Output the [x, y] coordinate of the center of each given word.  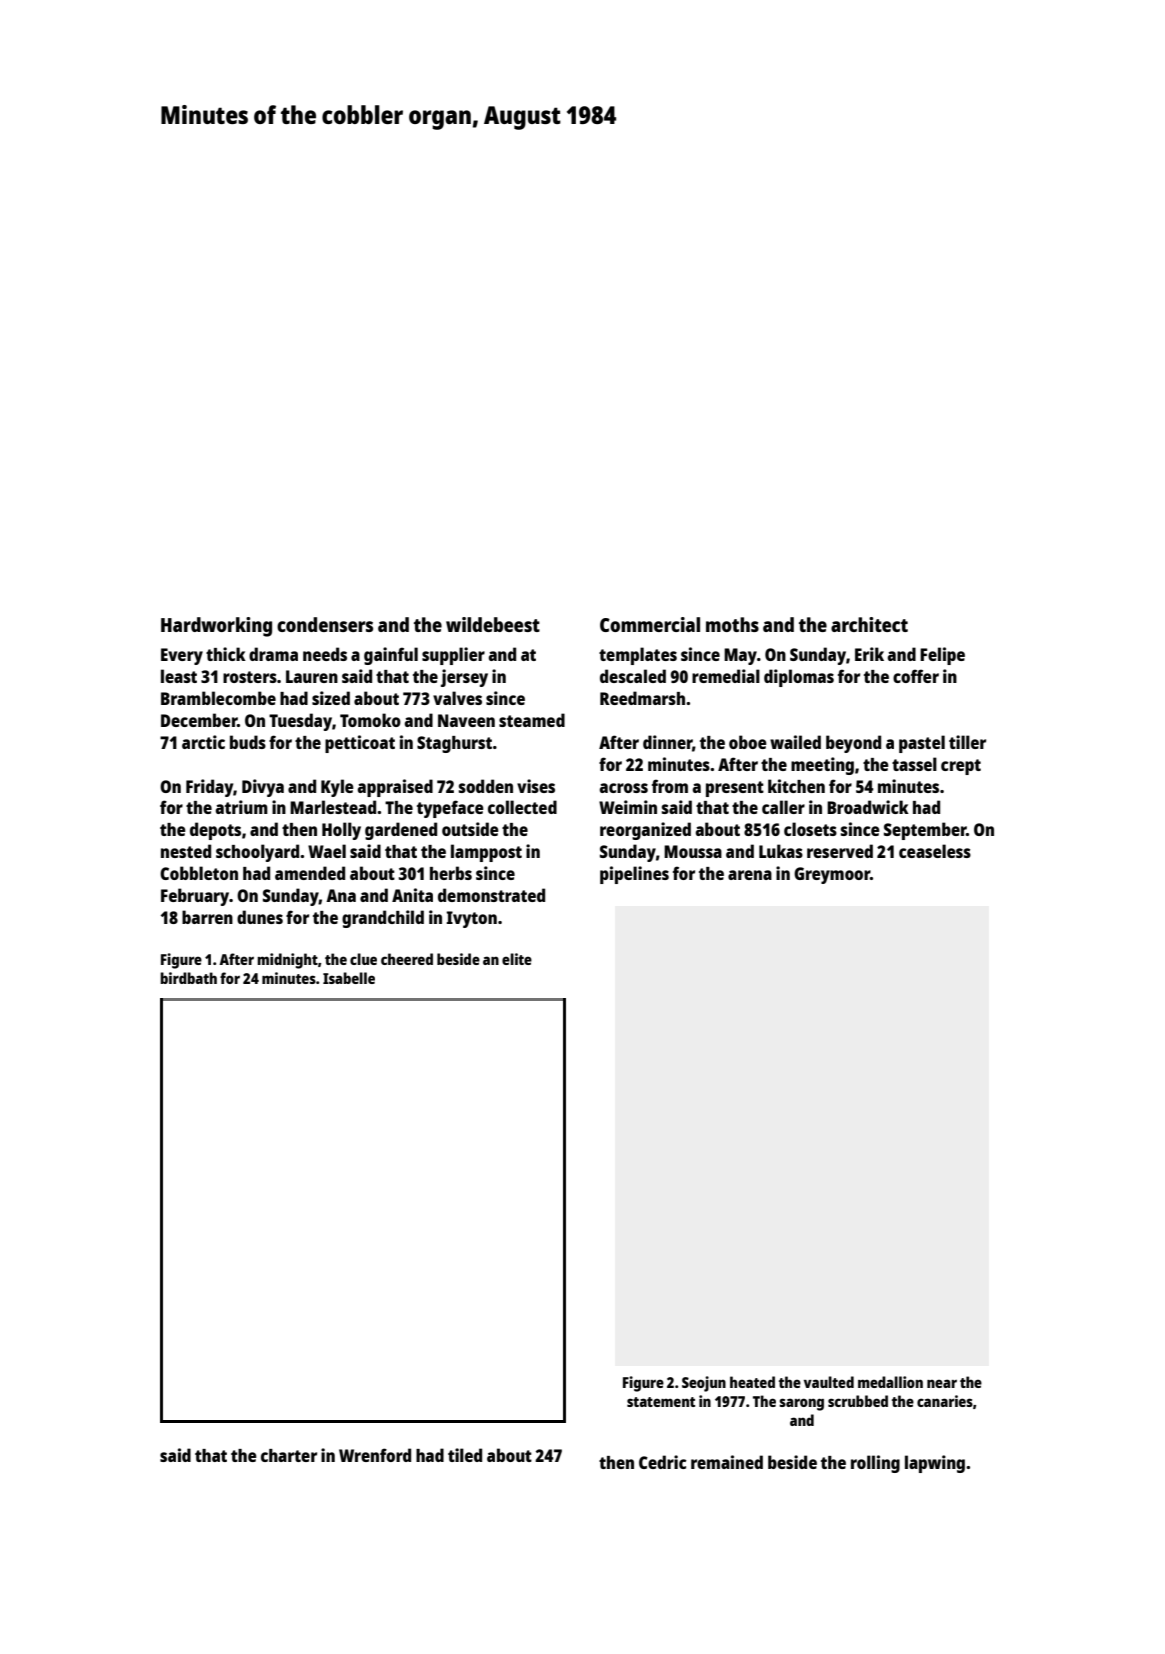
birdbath [188, 978]
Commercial [650, 624]
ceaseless [935, 851]
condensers [325, 624]
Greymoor [832, 875]
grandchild [383, 919]
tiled [465, 1455]
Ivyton [471, 919]
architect [869, 624]
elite [517, 959]
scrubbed [858, 1401]
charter [289, 1455]
